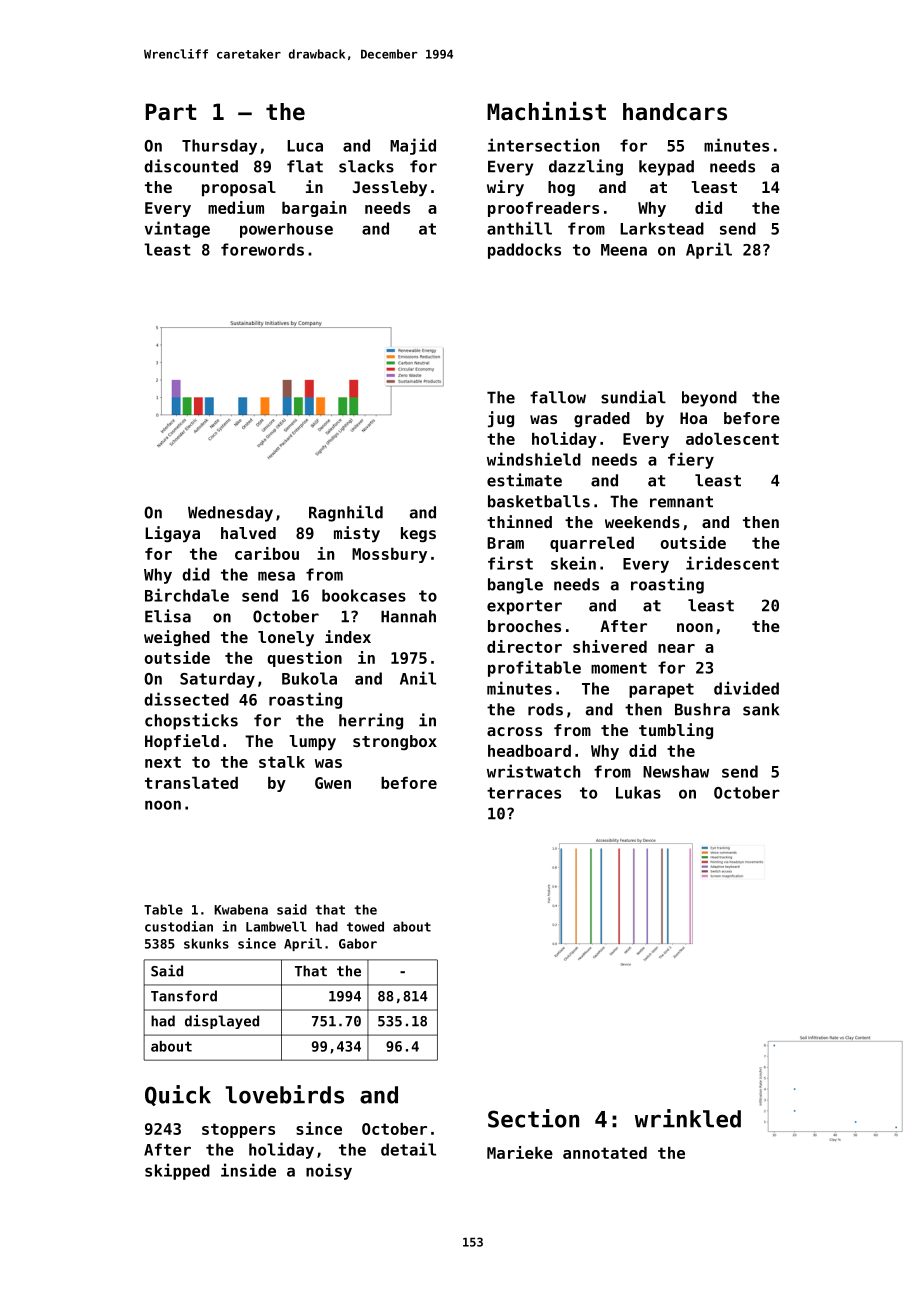  Describe the element at coordinates (191, 783) in the document. I see `translated` at that location.
